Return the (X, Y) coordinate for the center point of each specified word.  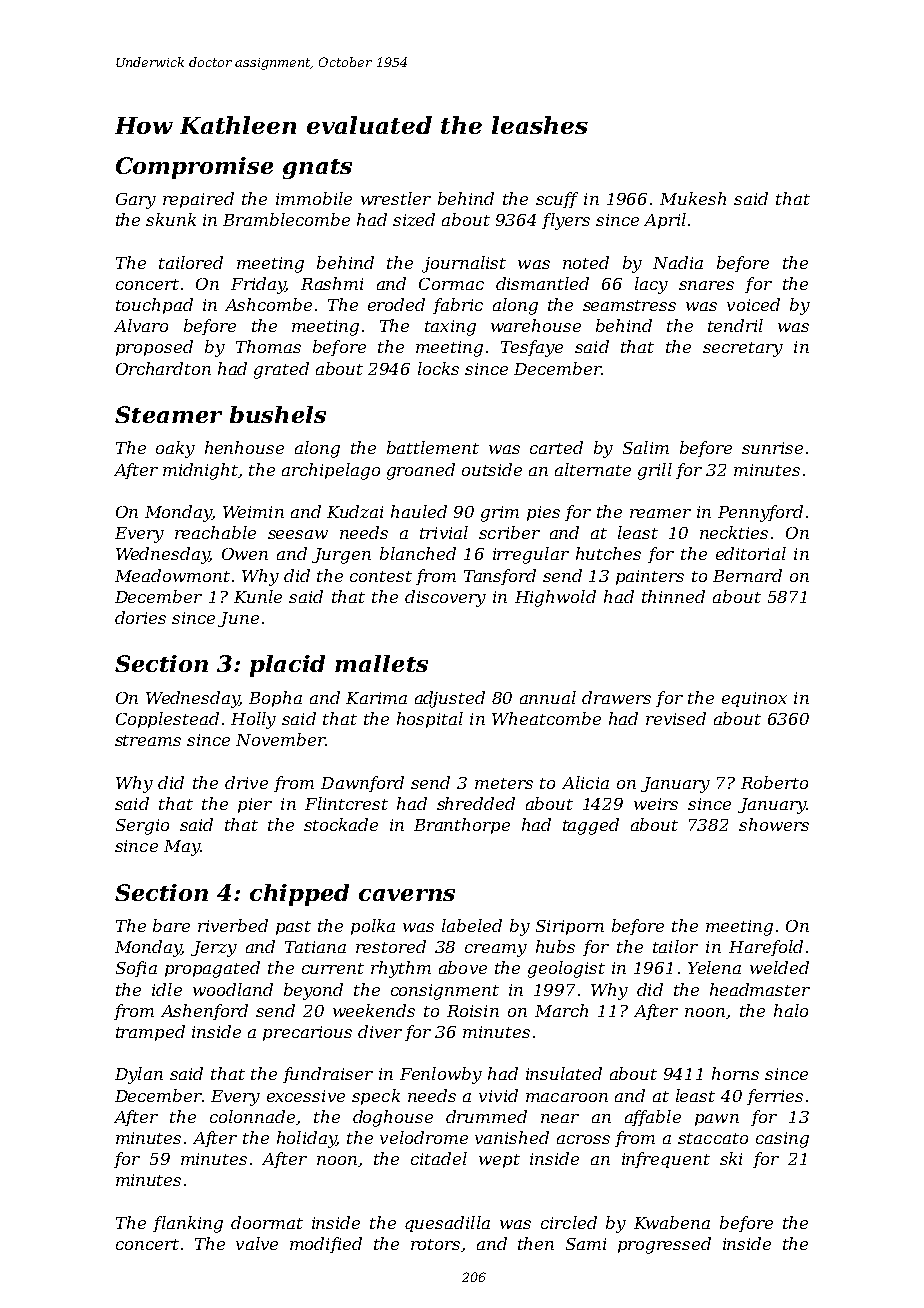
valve (257, 1243)
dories (140, 617)
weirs (656, 804)
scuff (557, 200)
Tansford (500, 577)
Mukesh (693, 198)
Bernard (747, 575)
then (536, 1243)
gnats (317, 169)
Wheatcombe (546, 718)
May (182, 848)
